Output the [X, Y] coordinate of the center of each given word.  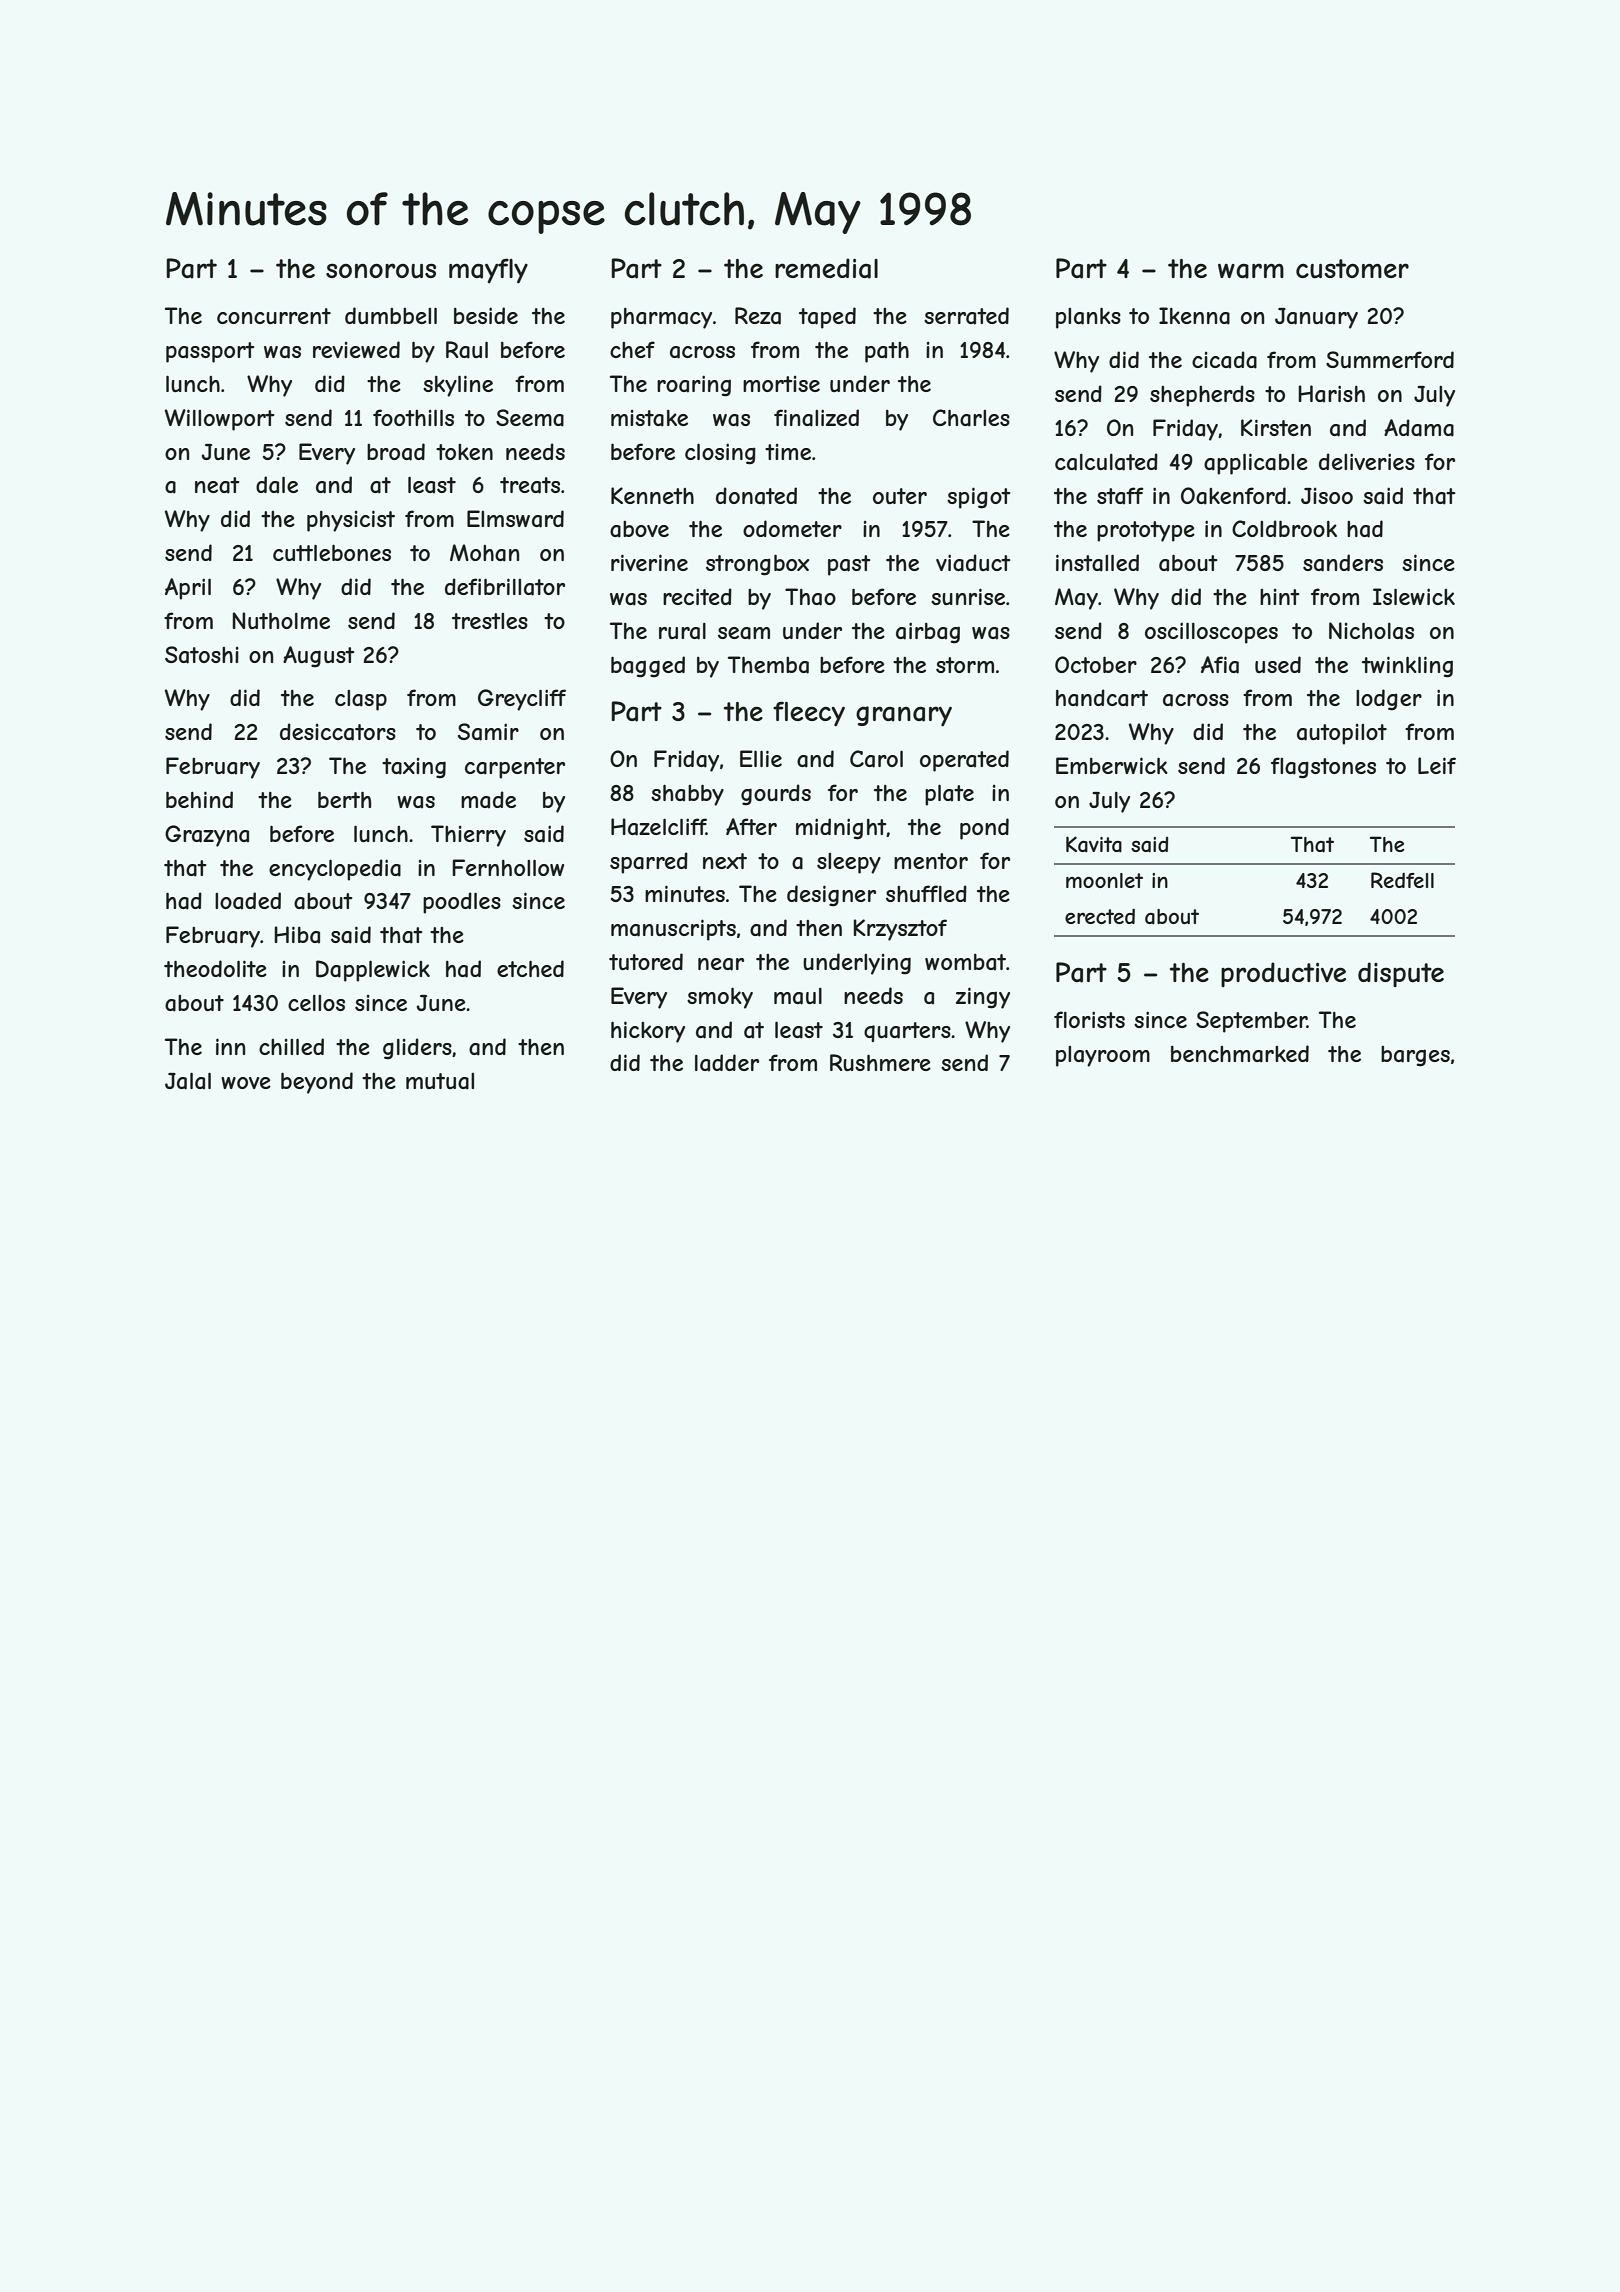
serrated [966, 316]
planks [1088, 318]
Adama [1419, 428]
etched [530, 968]
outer [900, 496]
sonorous [381, 271]
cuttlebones [332, 552]
